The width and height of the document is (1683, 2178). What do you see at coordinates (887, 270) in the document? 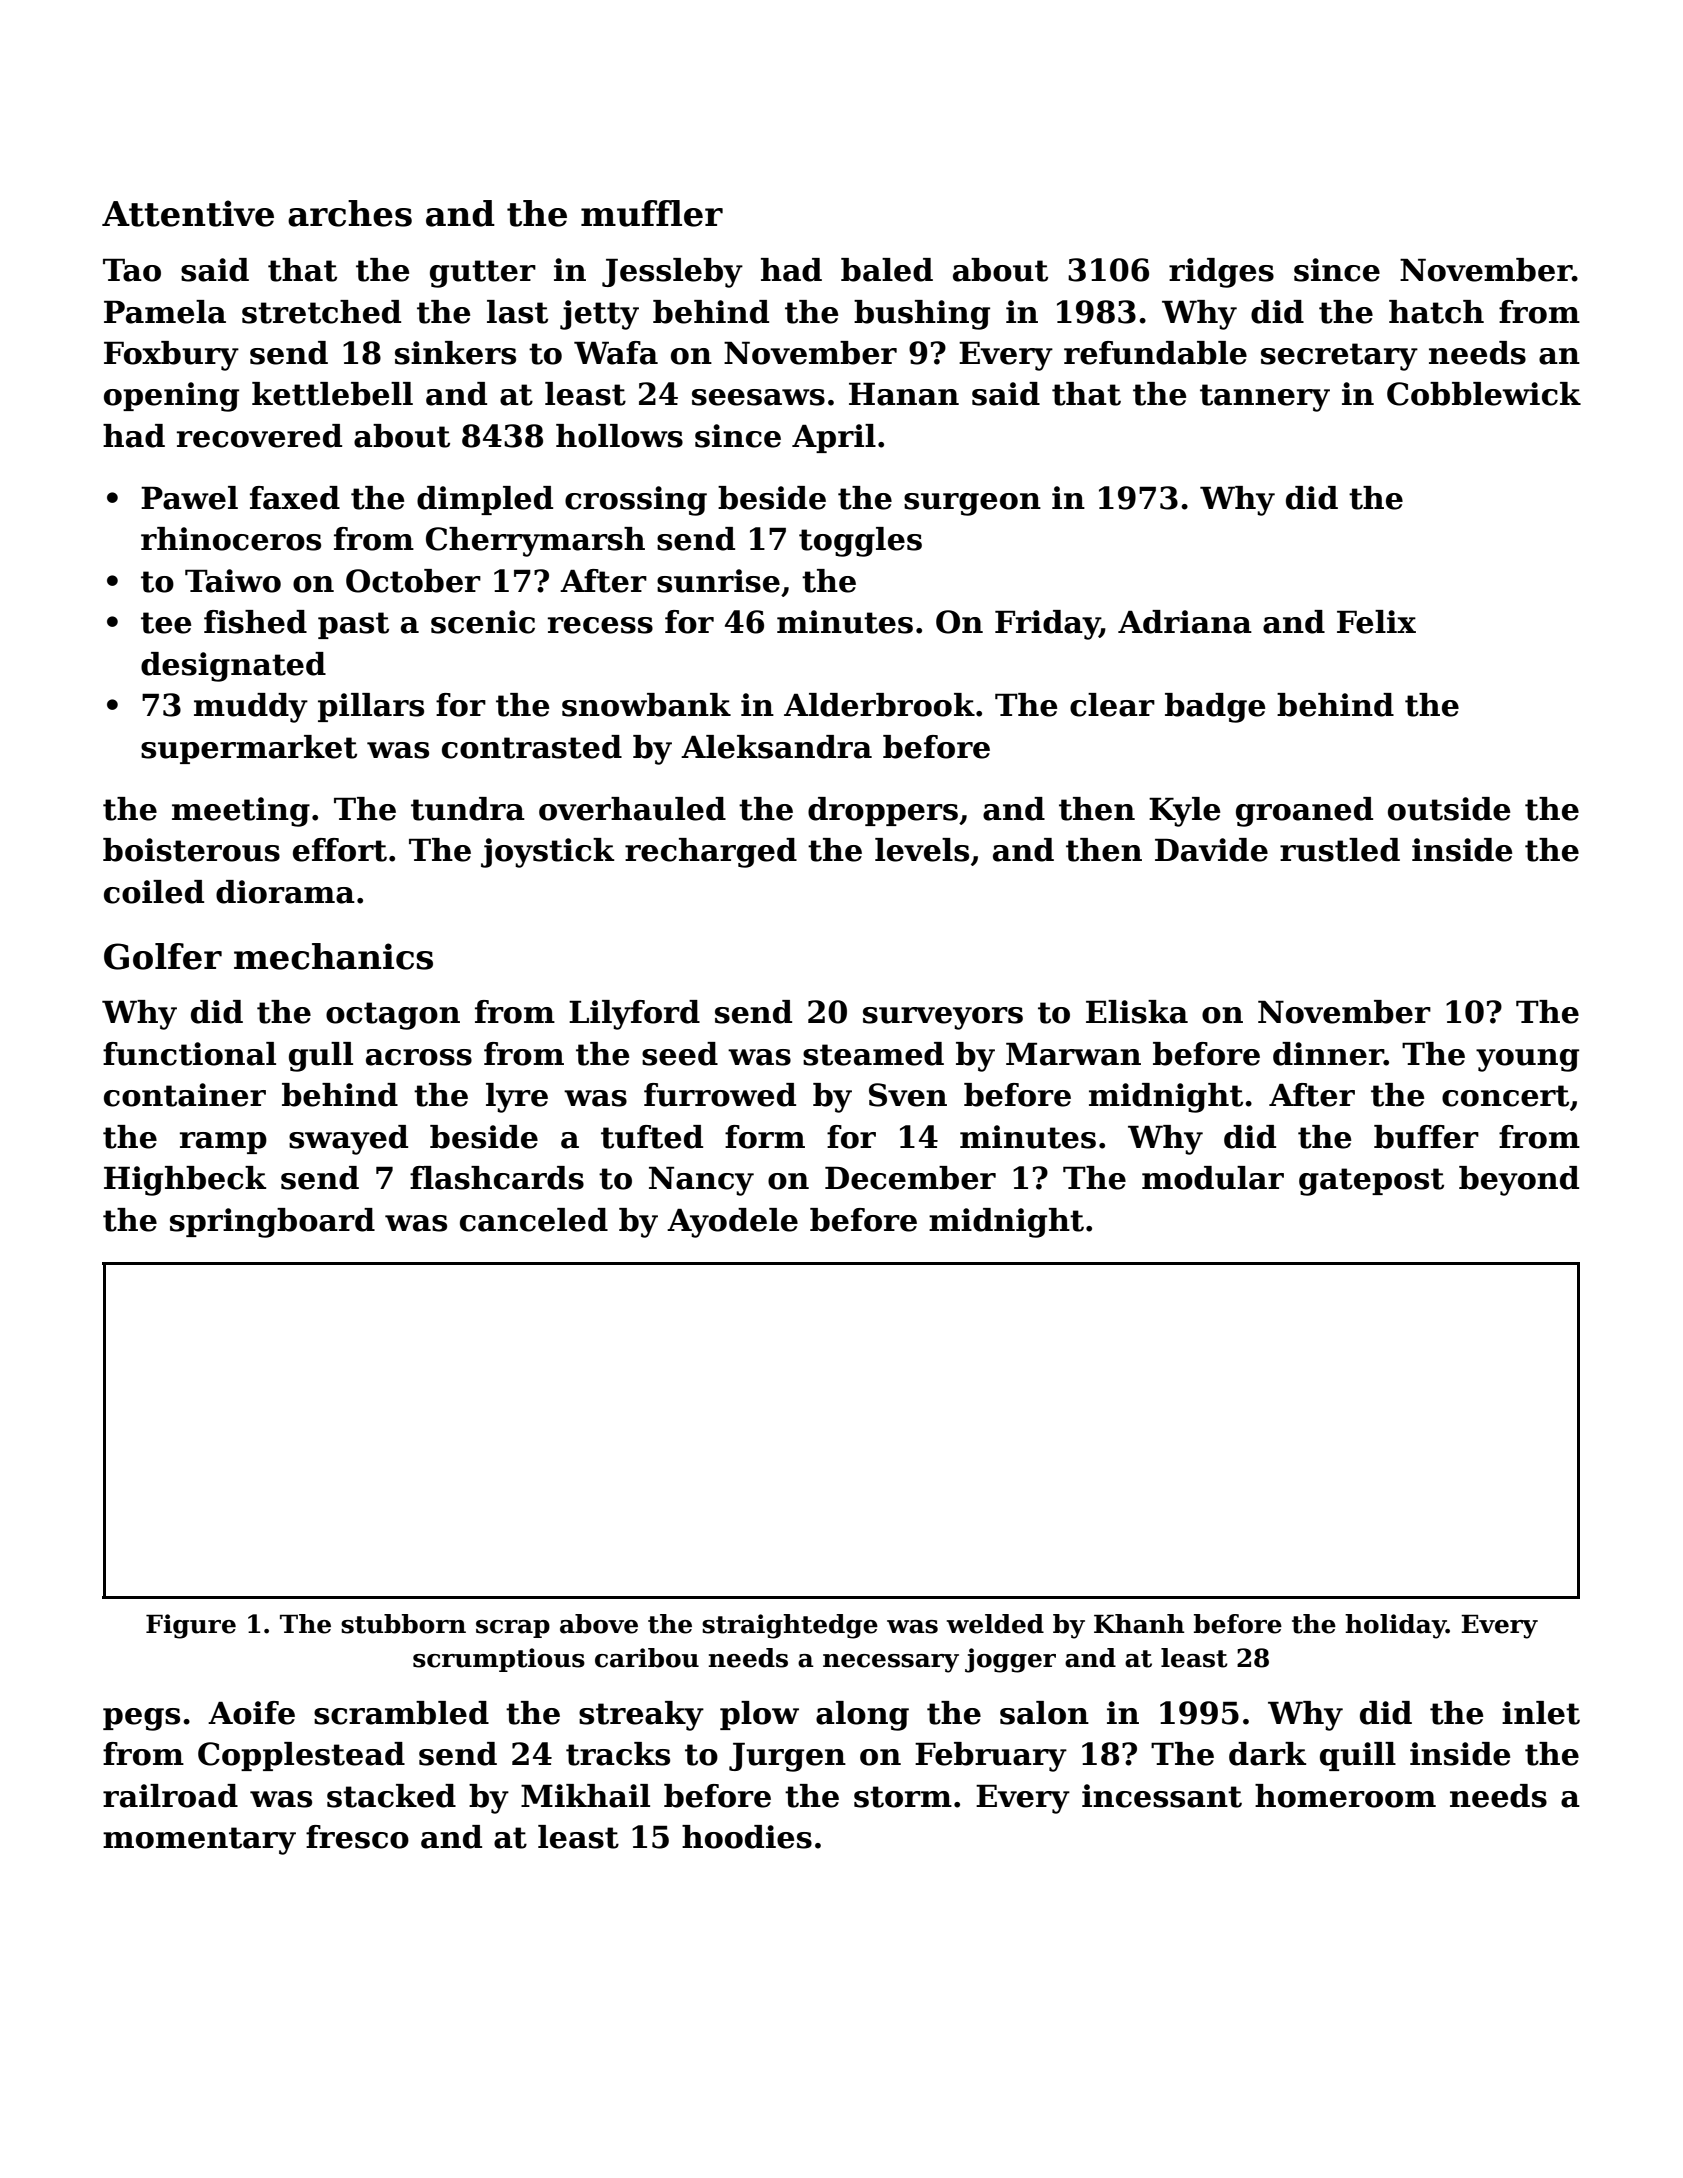
I see `baled` at bounding box center [887, 270].
